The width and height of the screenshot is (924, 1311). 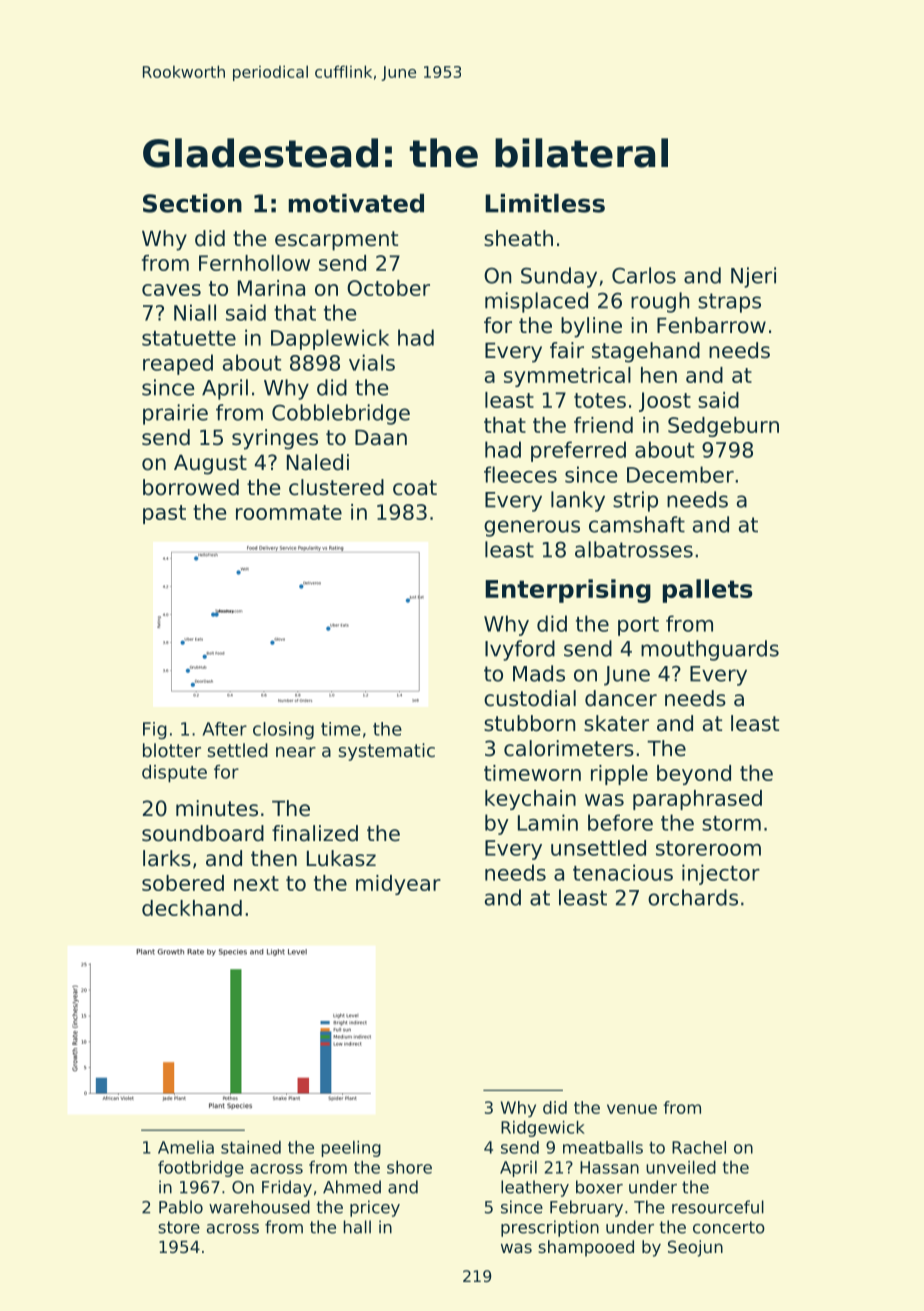 I want to click on motivated, so click(x=356, y=203).
